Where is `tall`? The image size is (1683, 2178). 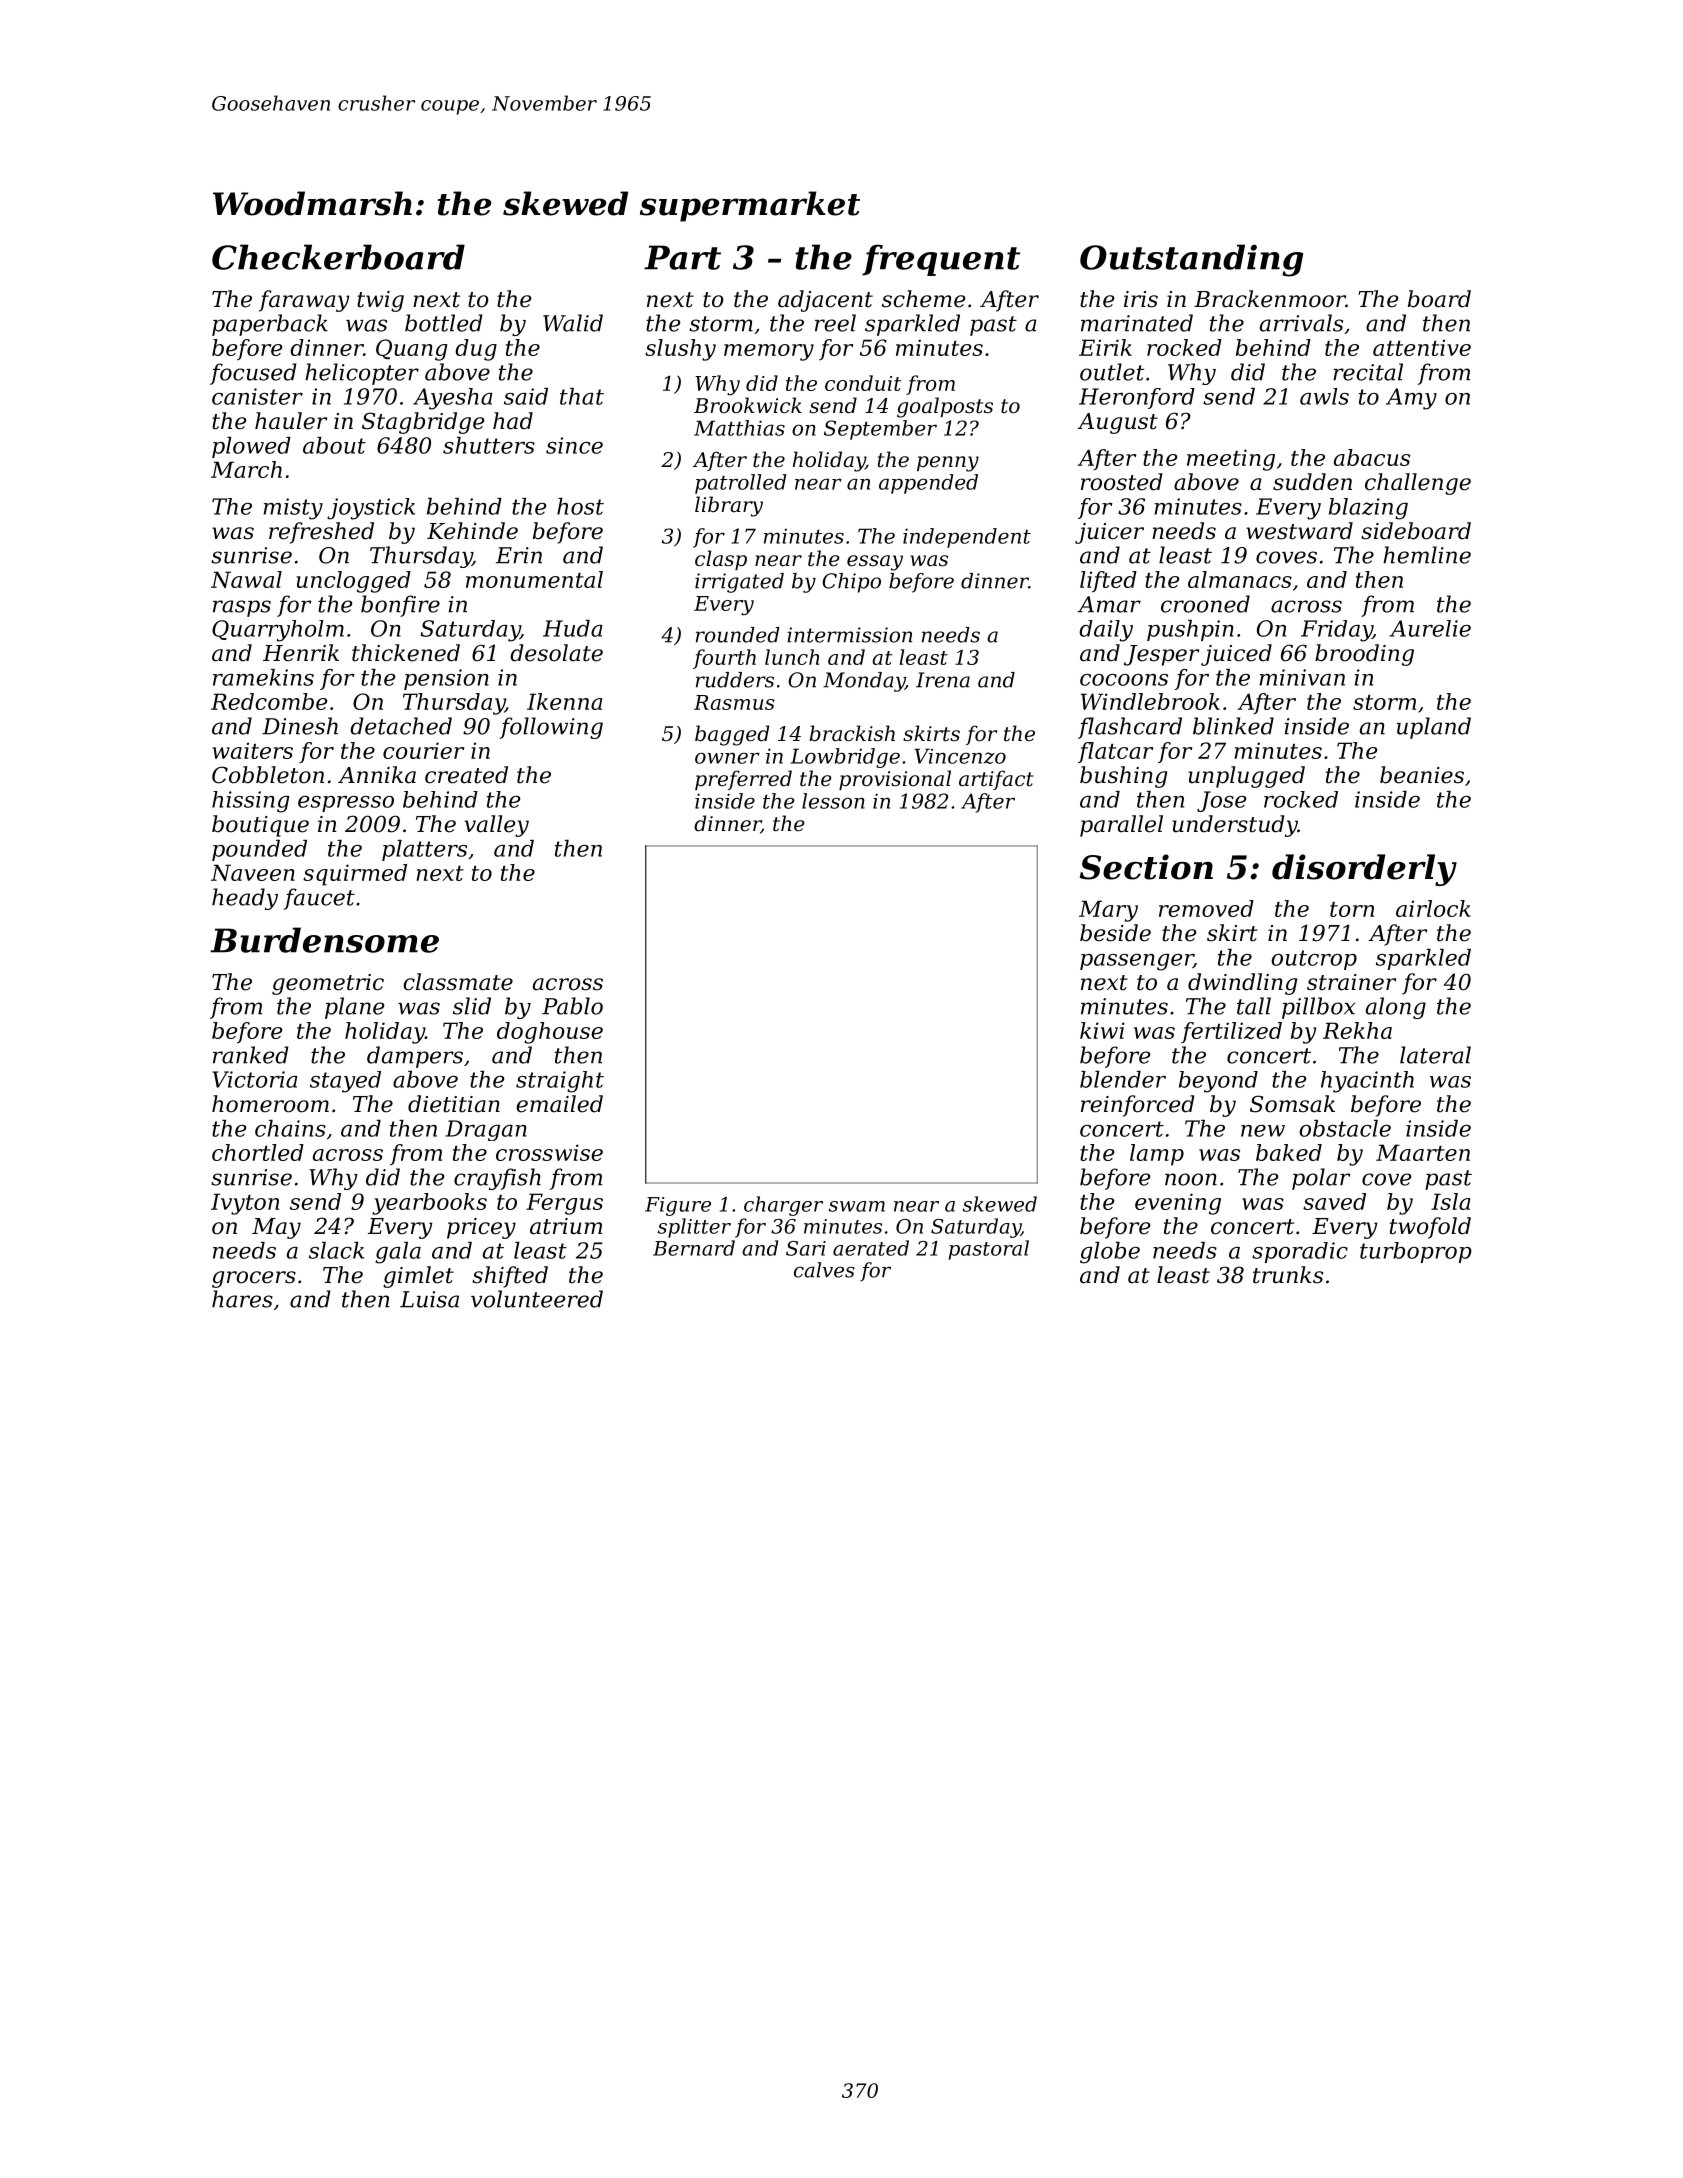
tall is located at coordinates (1254, 1006).
